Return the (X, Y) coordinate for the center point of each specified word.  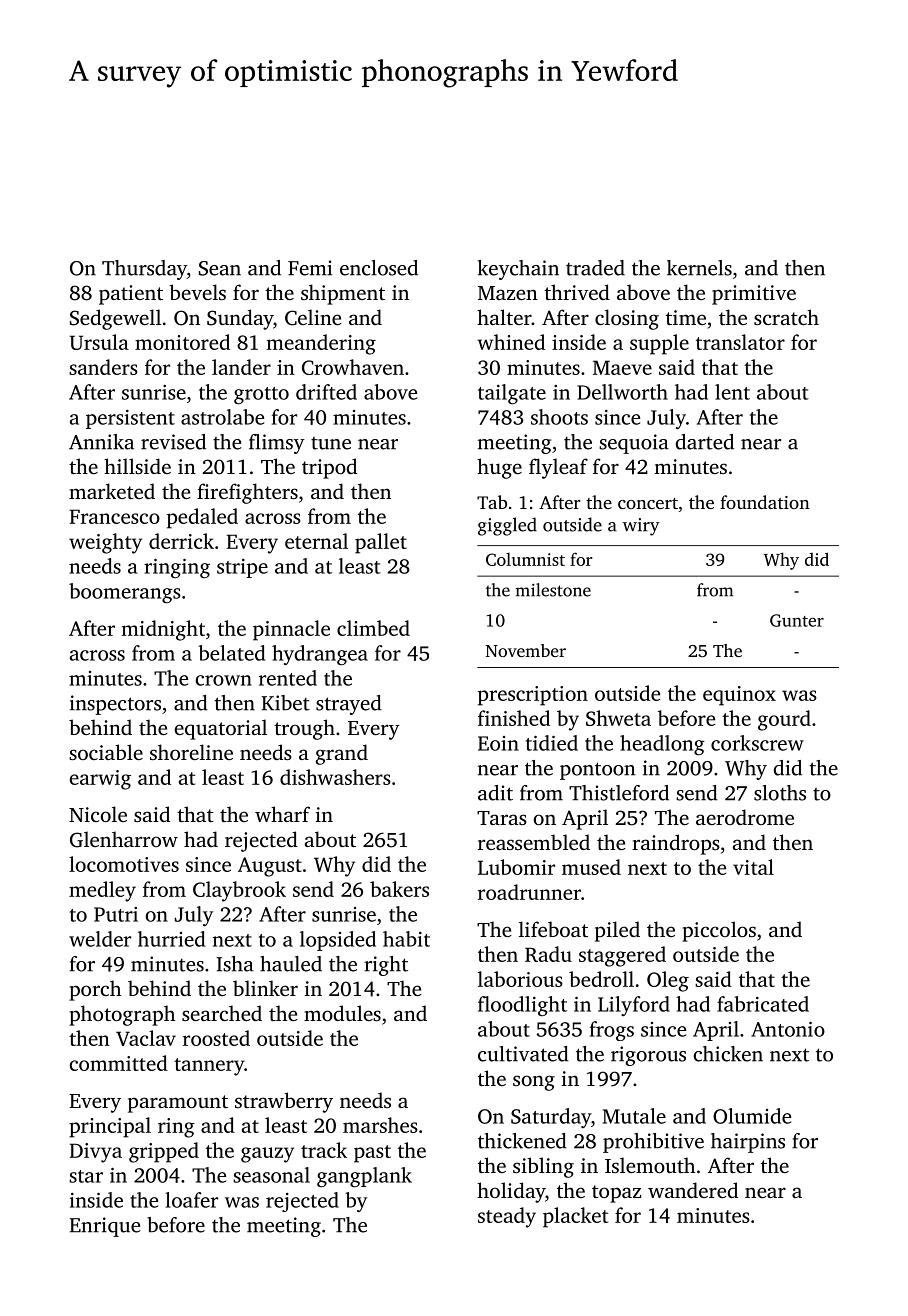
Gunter (797, 620)
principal (110, 1127)
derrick (181, 541)
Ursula (99, 342)
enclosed (379, 268)
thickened (522, 1141)
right (386, 966)
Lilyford (634, 1006)
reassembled (534, 842)
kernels (699, 268)
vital (753, 867)
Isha (235, 964)
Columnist (525, 559)
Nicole (98, 814)
